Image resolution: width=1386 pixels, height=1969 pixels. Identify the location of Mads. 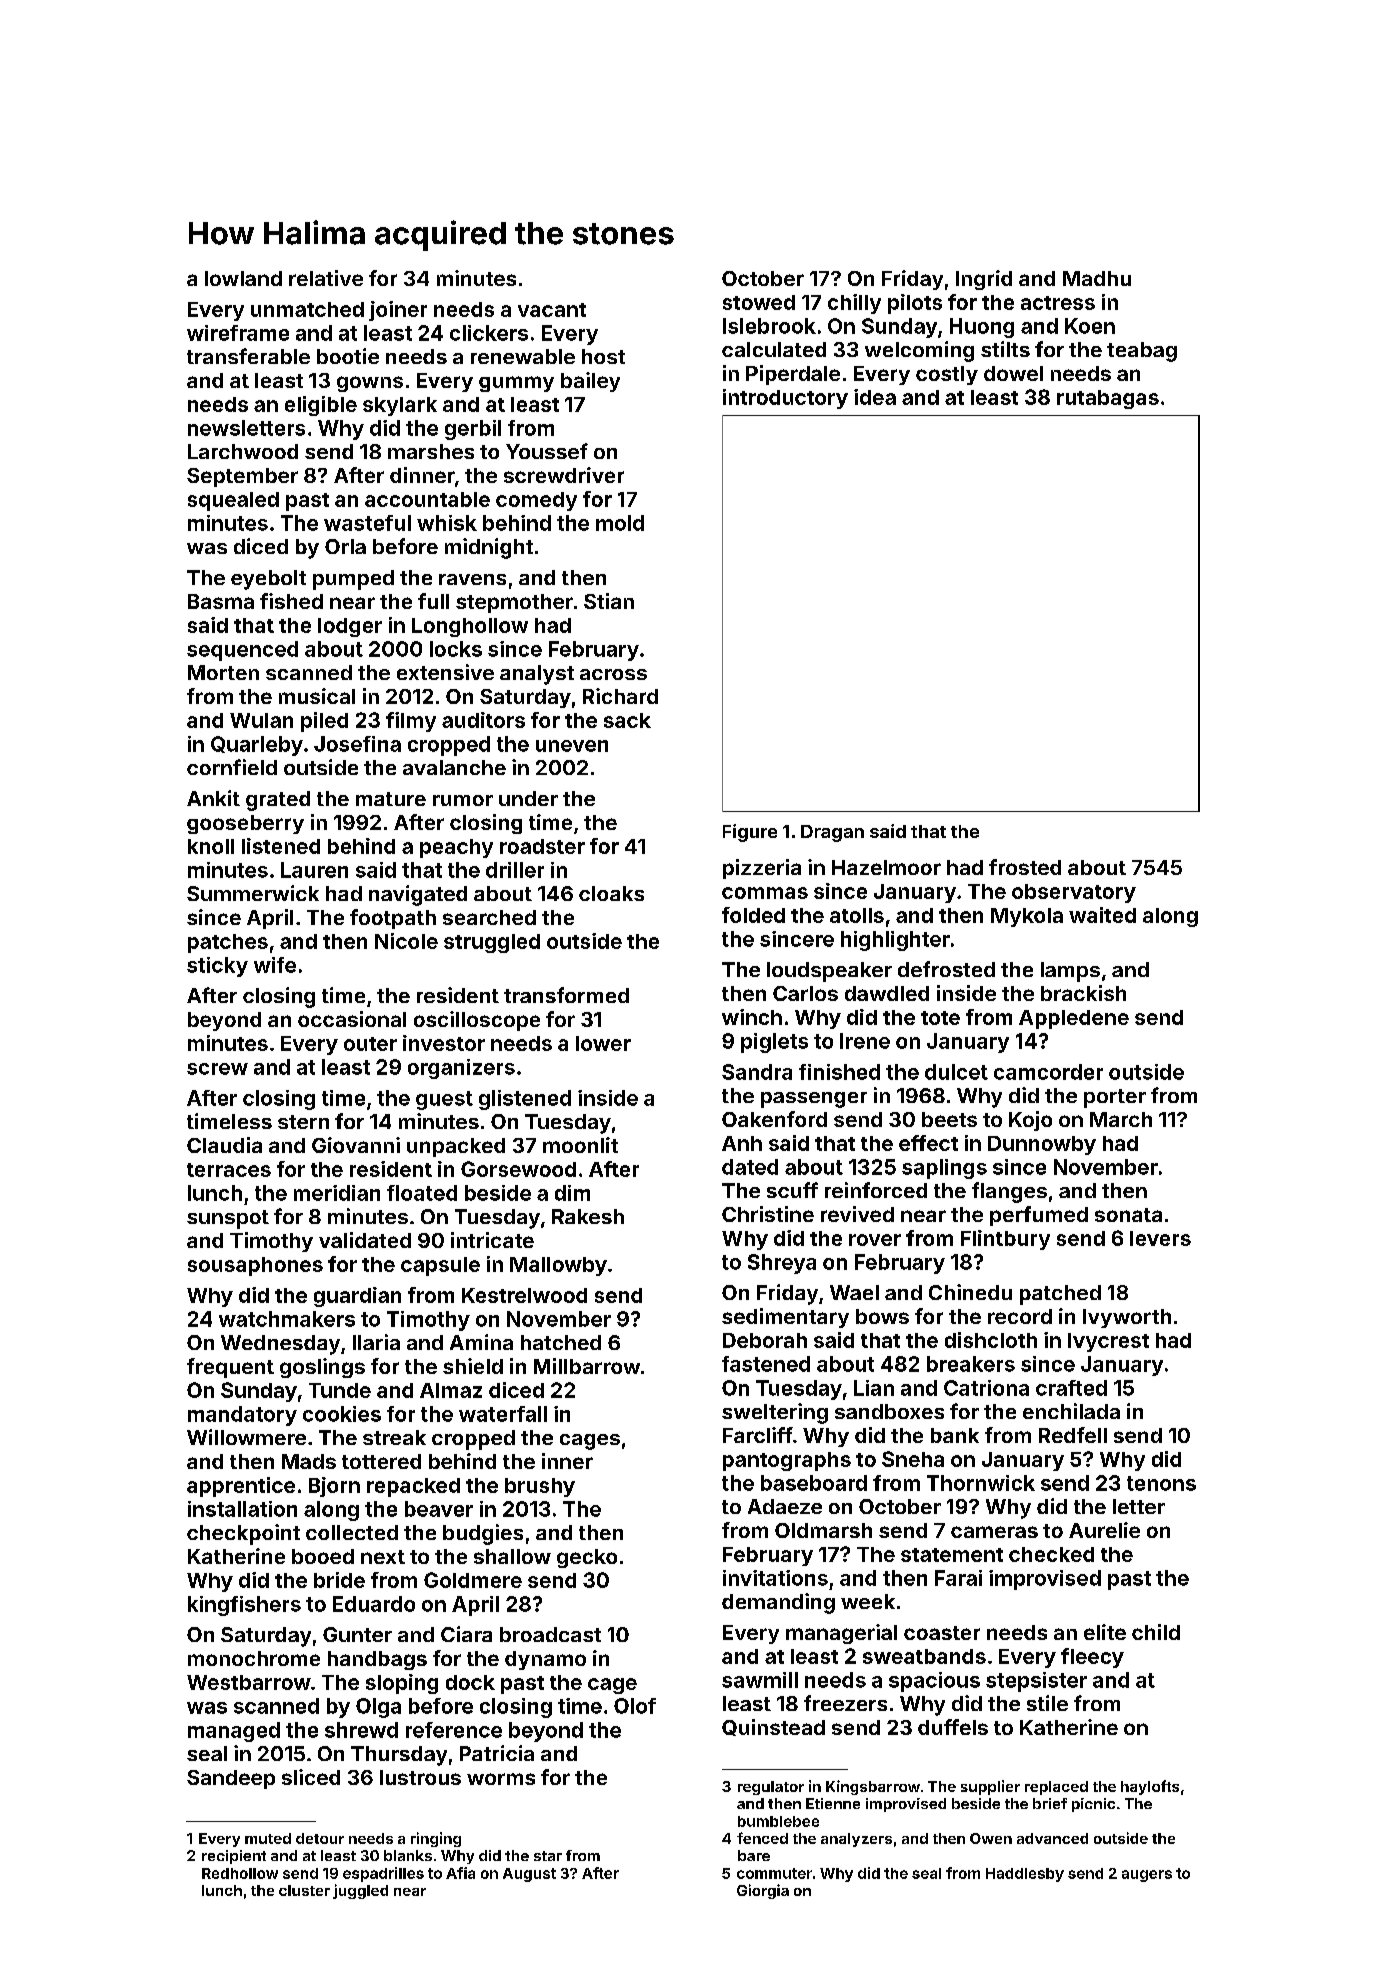
(309, 1461).
